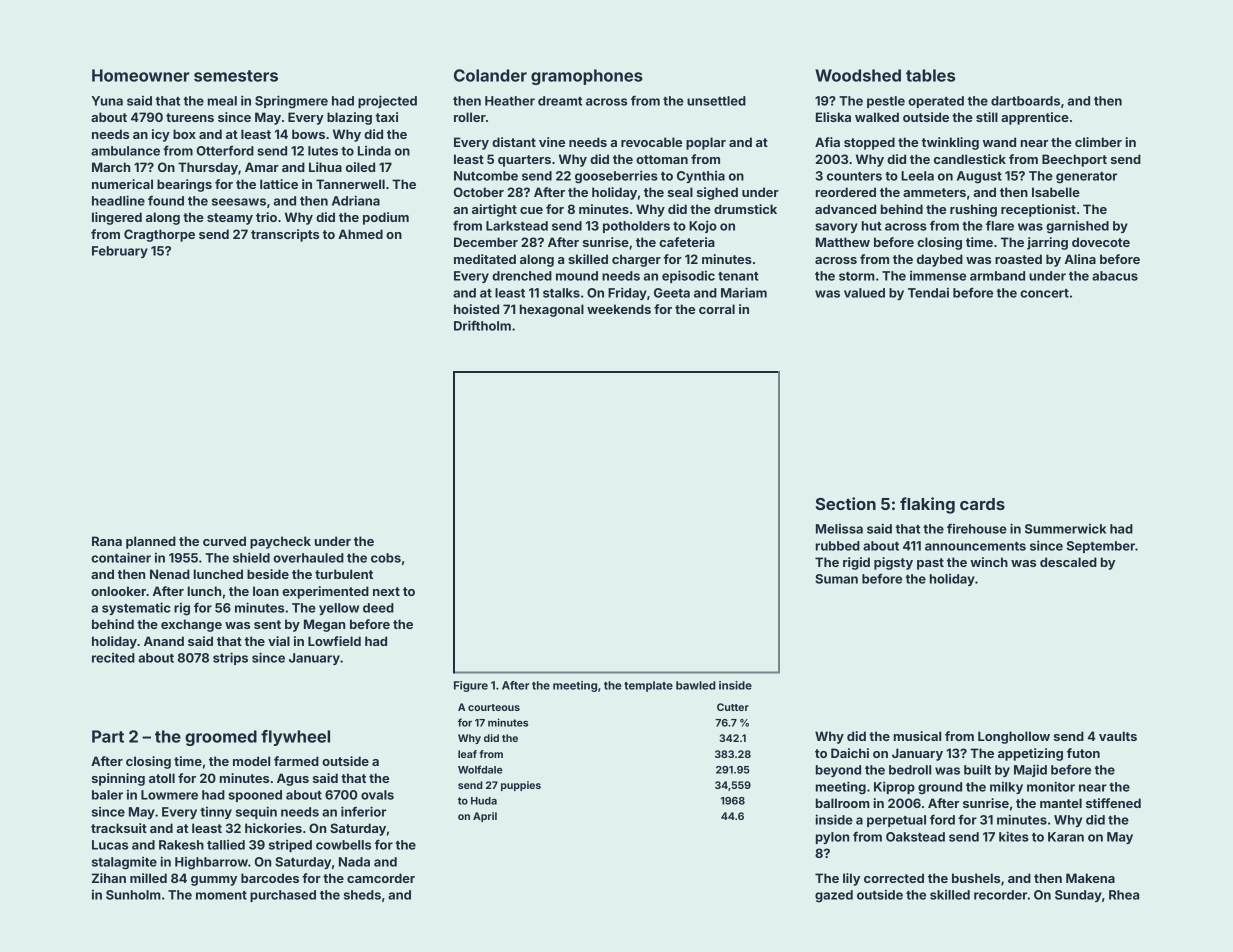 The height and width of the page is (952, 1233). Describe the element at coordinates (651, 142) in the page. I see `revocable` at that location.
